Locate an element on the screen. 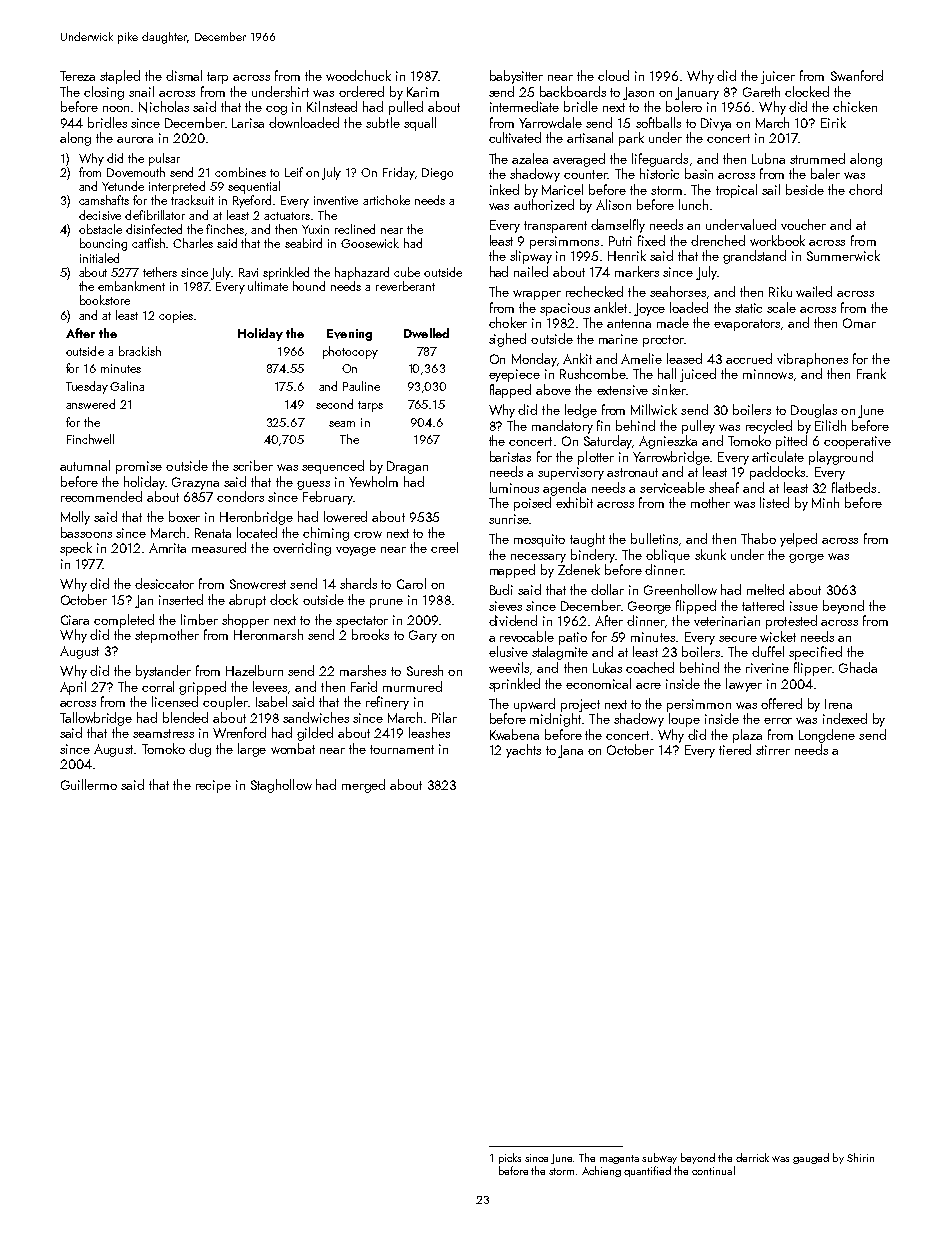 This screenshot has width=952, height=1233. Swanford is located at coordinates (857, 75).
